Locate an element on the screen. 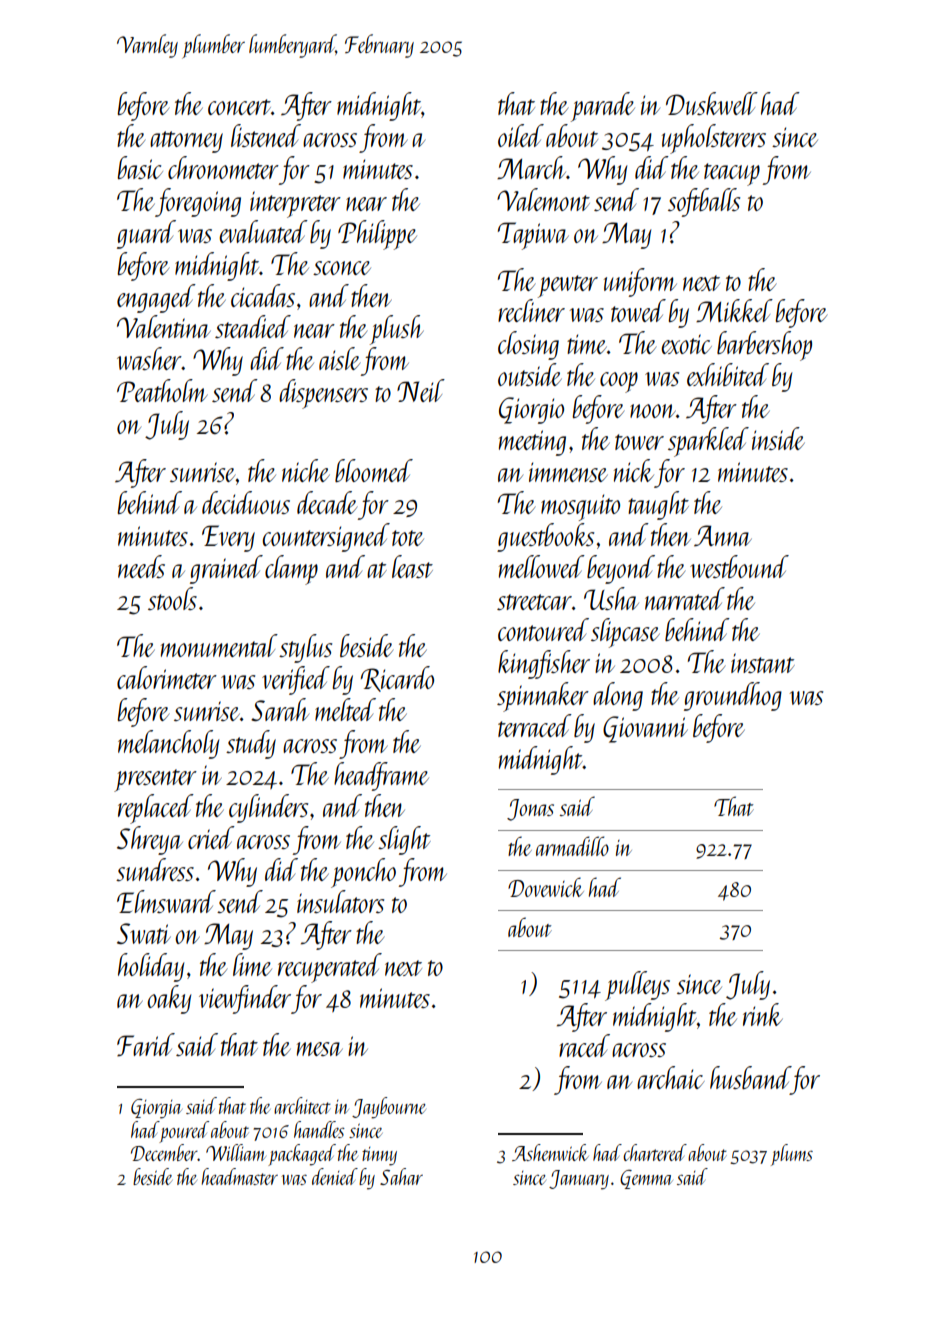 The image size is (945, 1341). Gemma is located at coordinates (646, 1179).
